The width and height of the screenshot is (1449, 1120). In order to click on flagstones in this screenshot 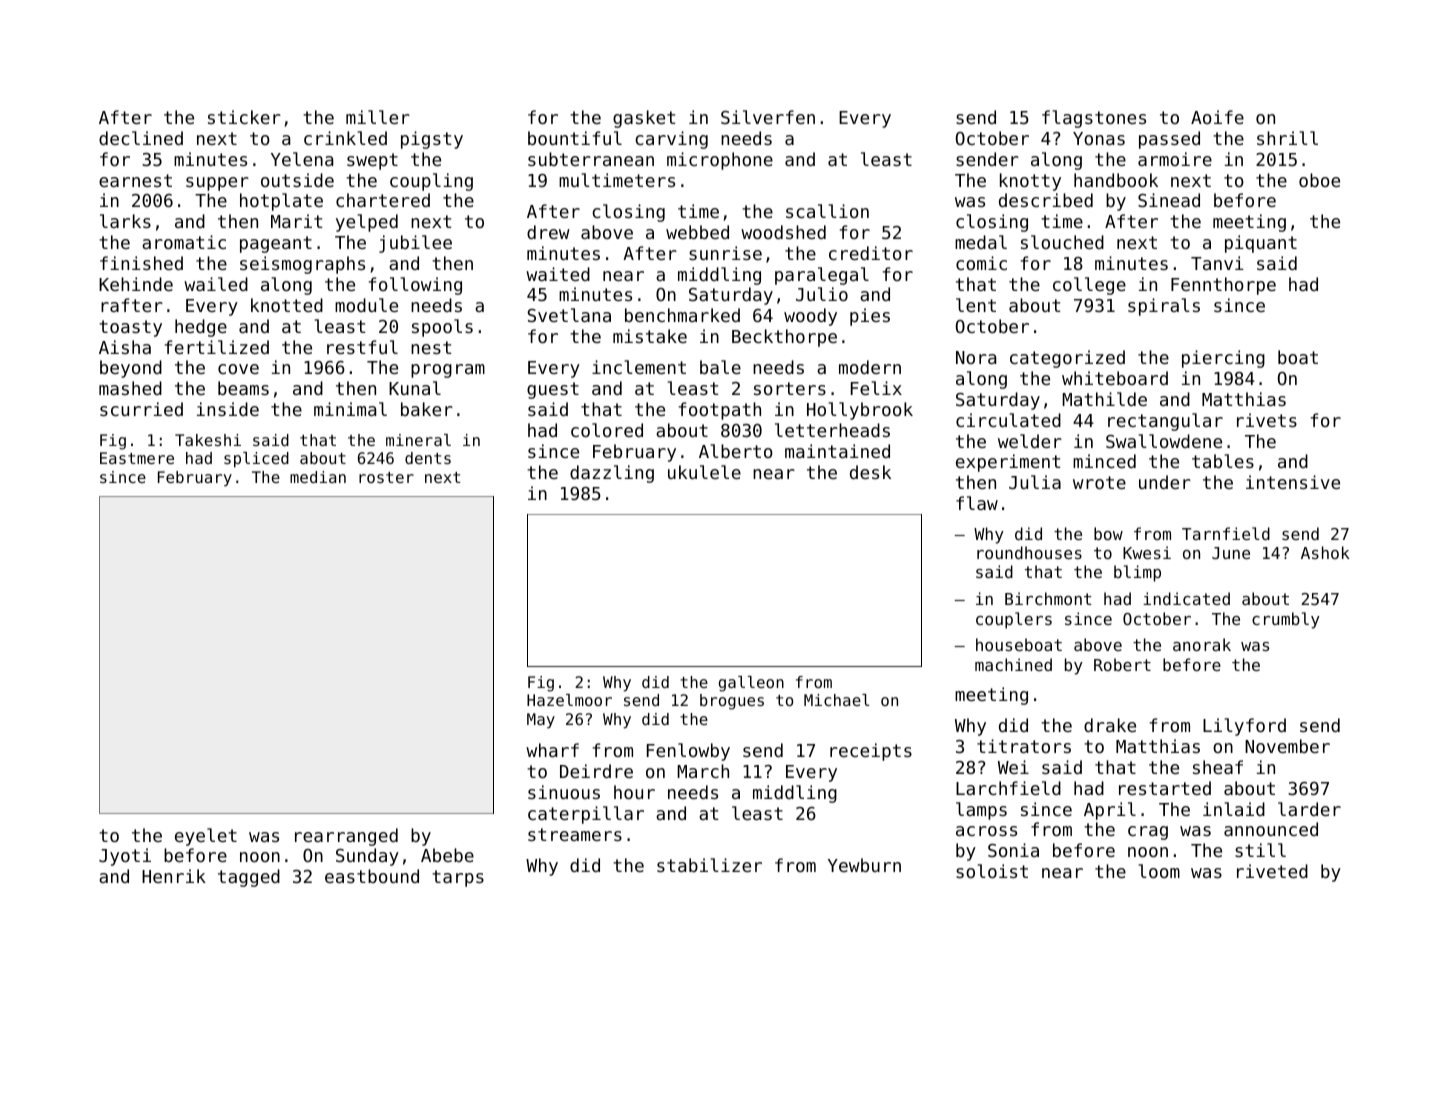, I will do `click(1094, 119)`.
